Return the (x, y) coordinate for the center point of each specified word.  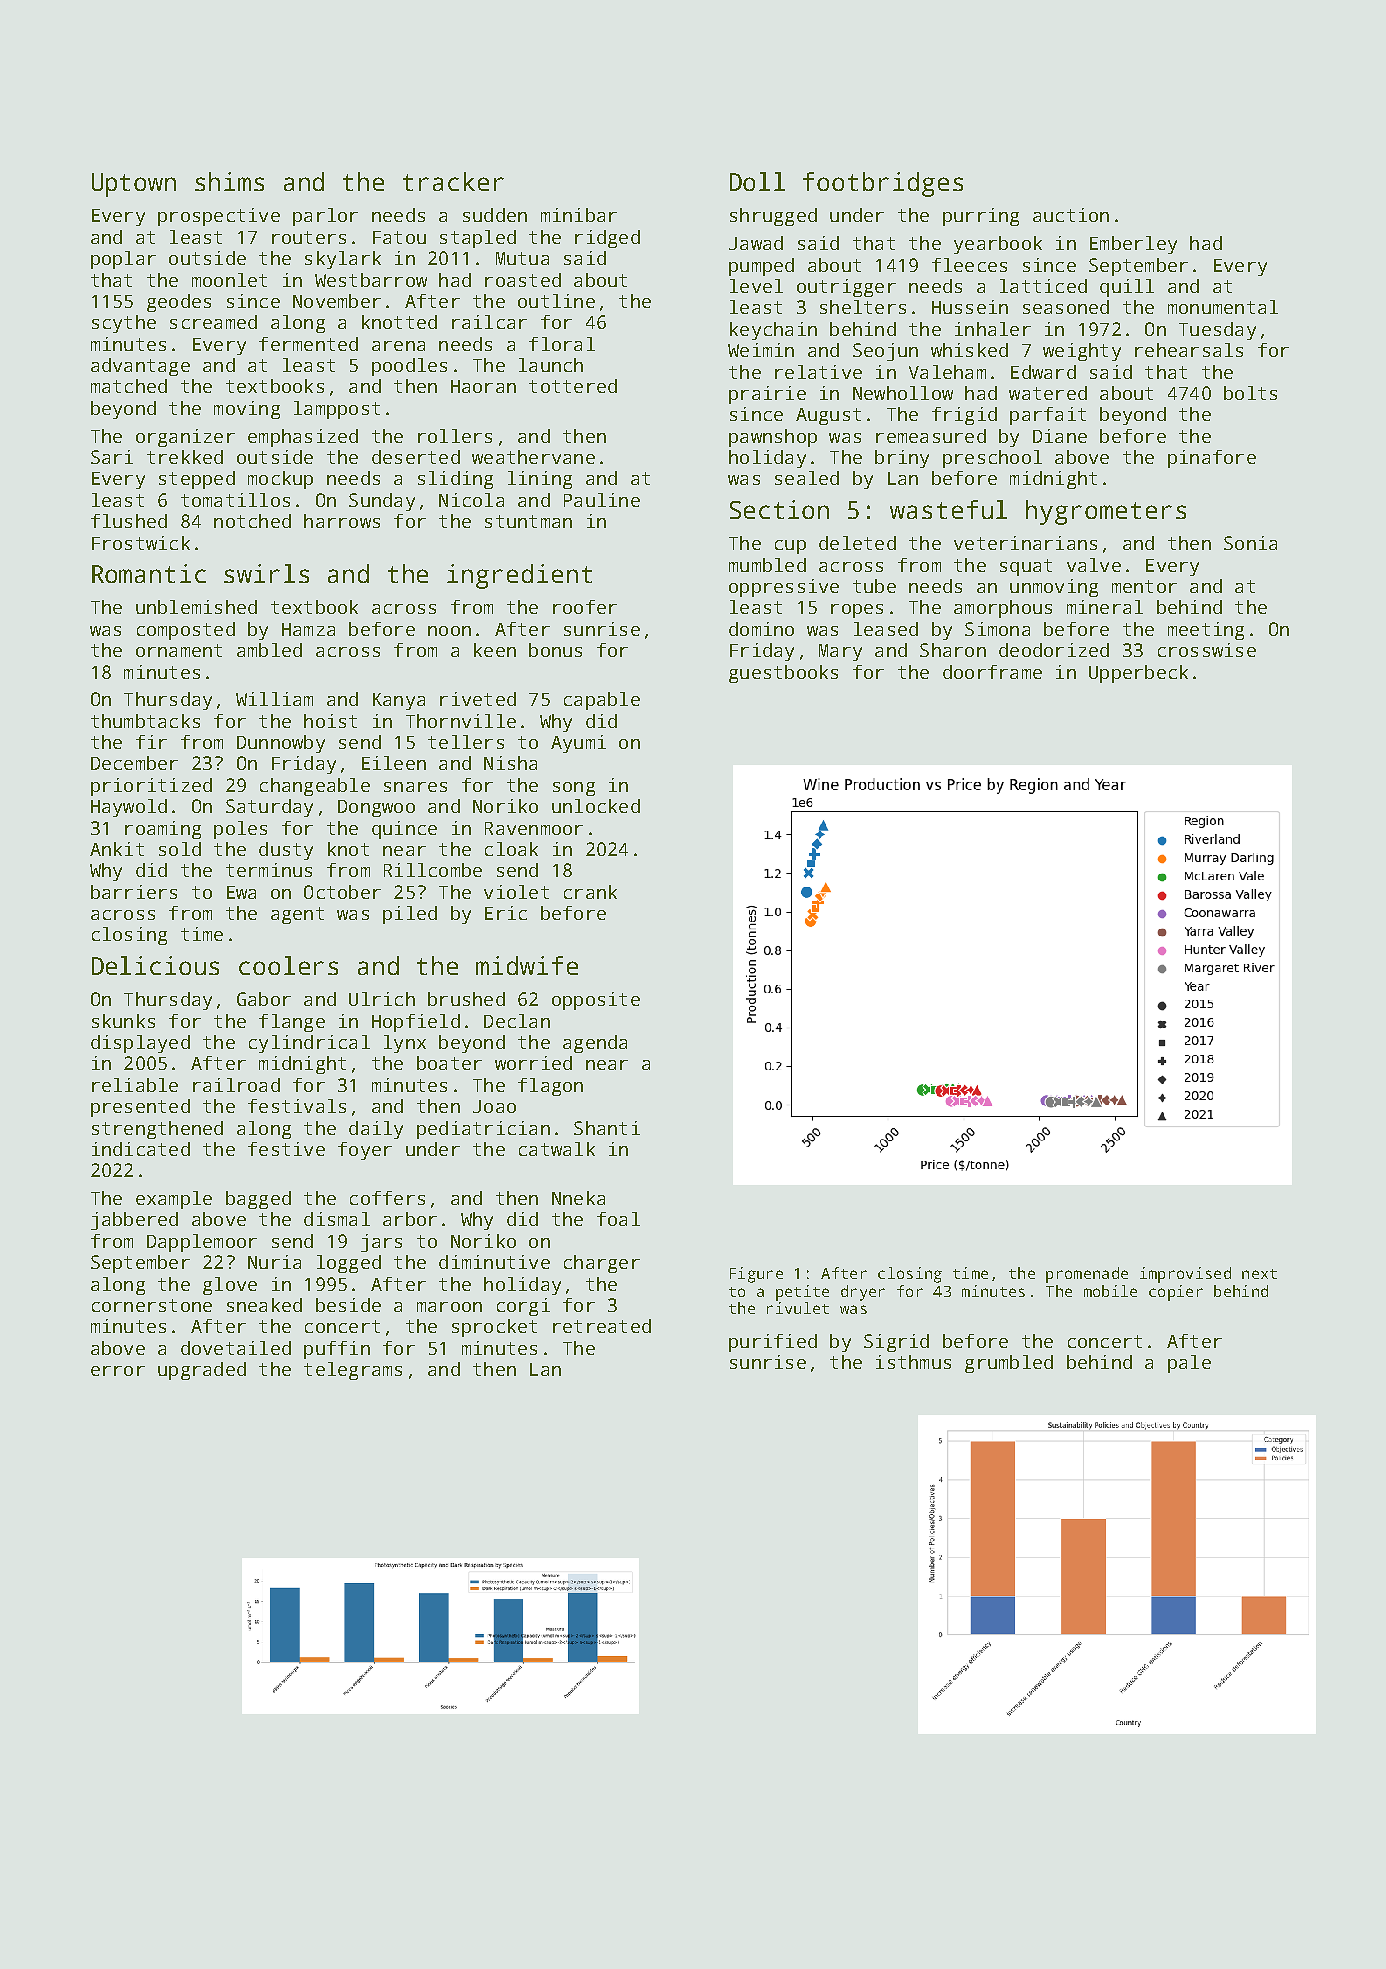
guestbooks (783, 674)
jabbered (134, 1221)
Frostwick (141, 543)
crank (590, 892)
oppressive (784, 588)
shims (229, 181)
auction (1071, 215)
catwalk (557, 1149)
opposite (596, 1001)
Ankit (117, 849)
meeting (1206, 631)
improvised (1185, 1275)
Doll (757, 181)
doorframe (992, 672)
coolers (288, 965)
